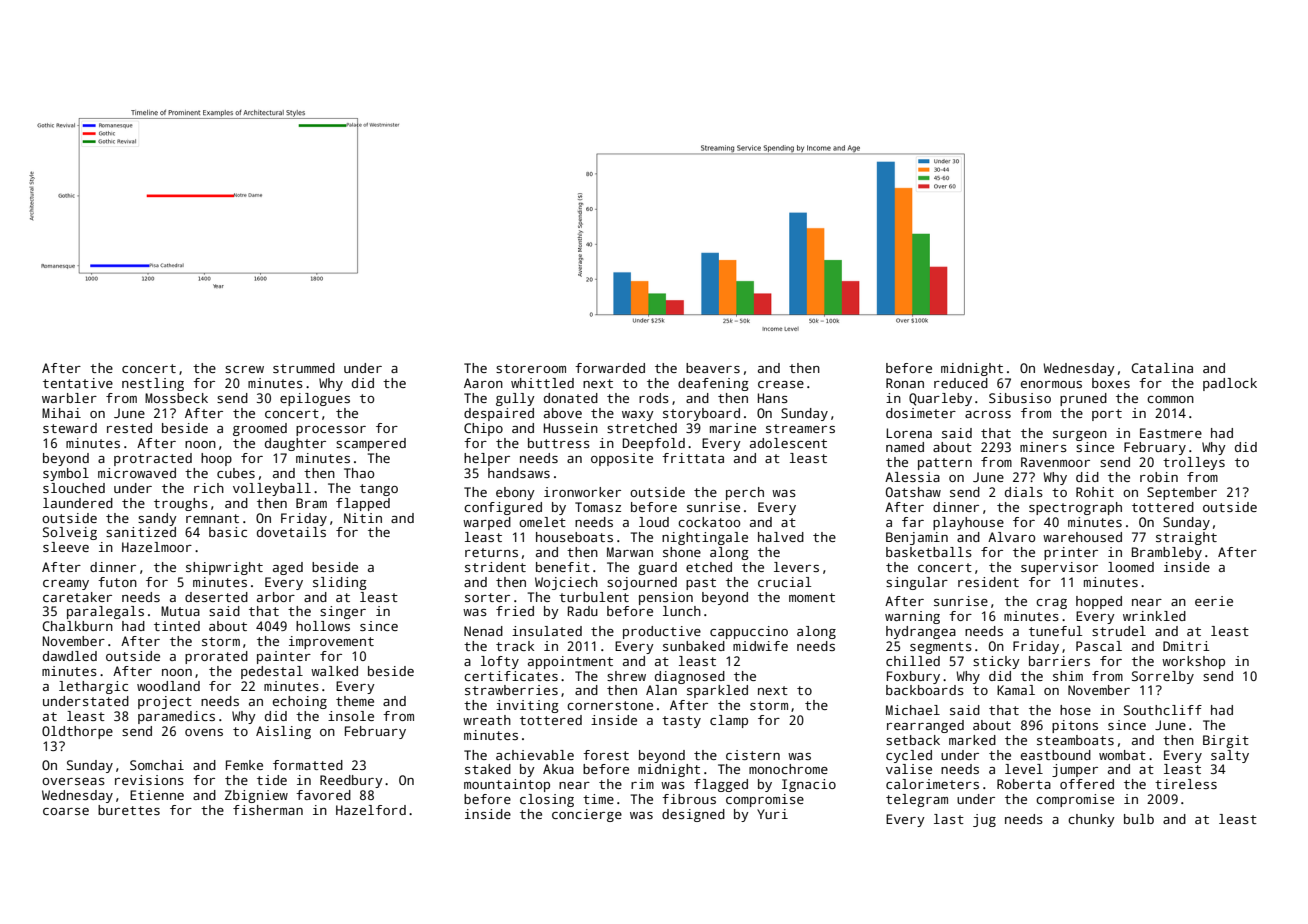  What do you see at coordinates (61, 413) in the page?
I see `Mihai` at bounding box center [61, 413].
